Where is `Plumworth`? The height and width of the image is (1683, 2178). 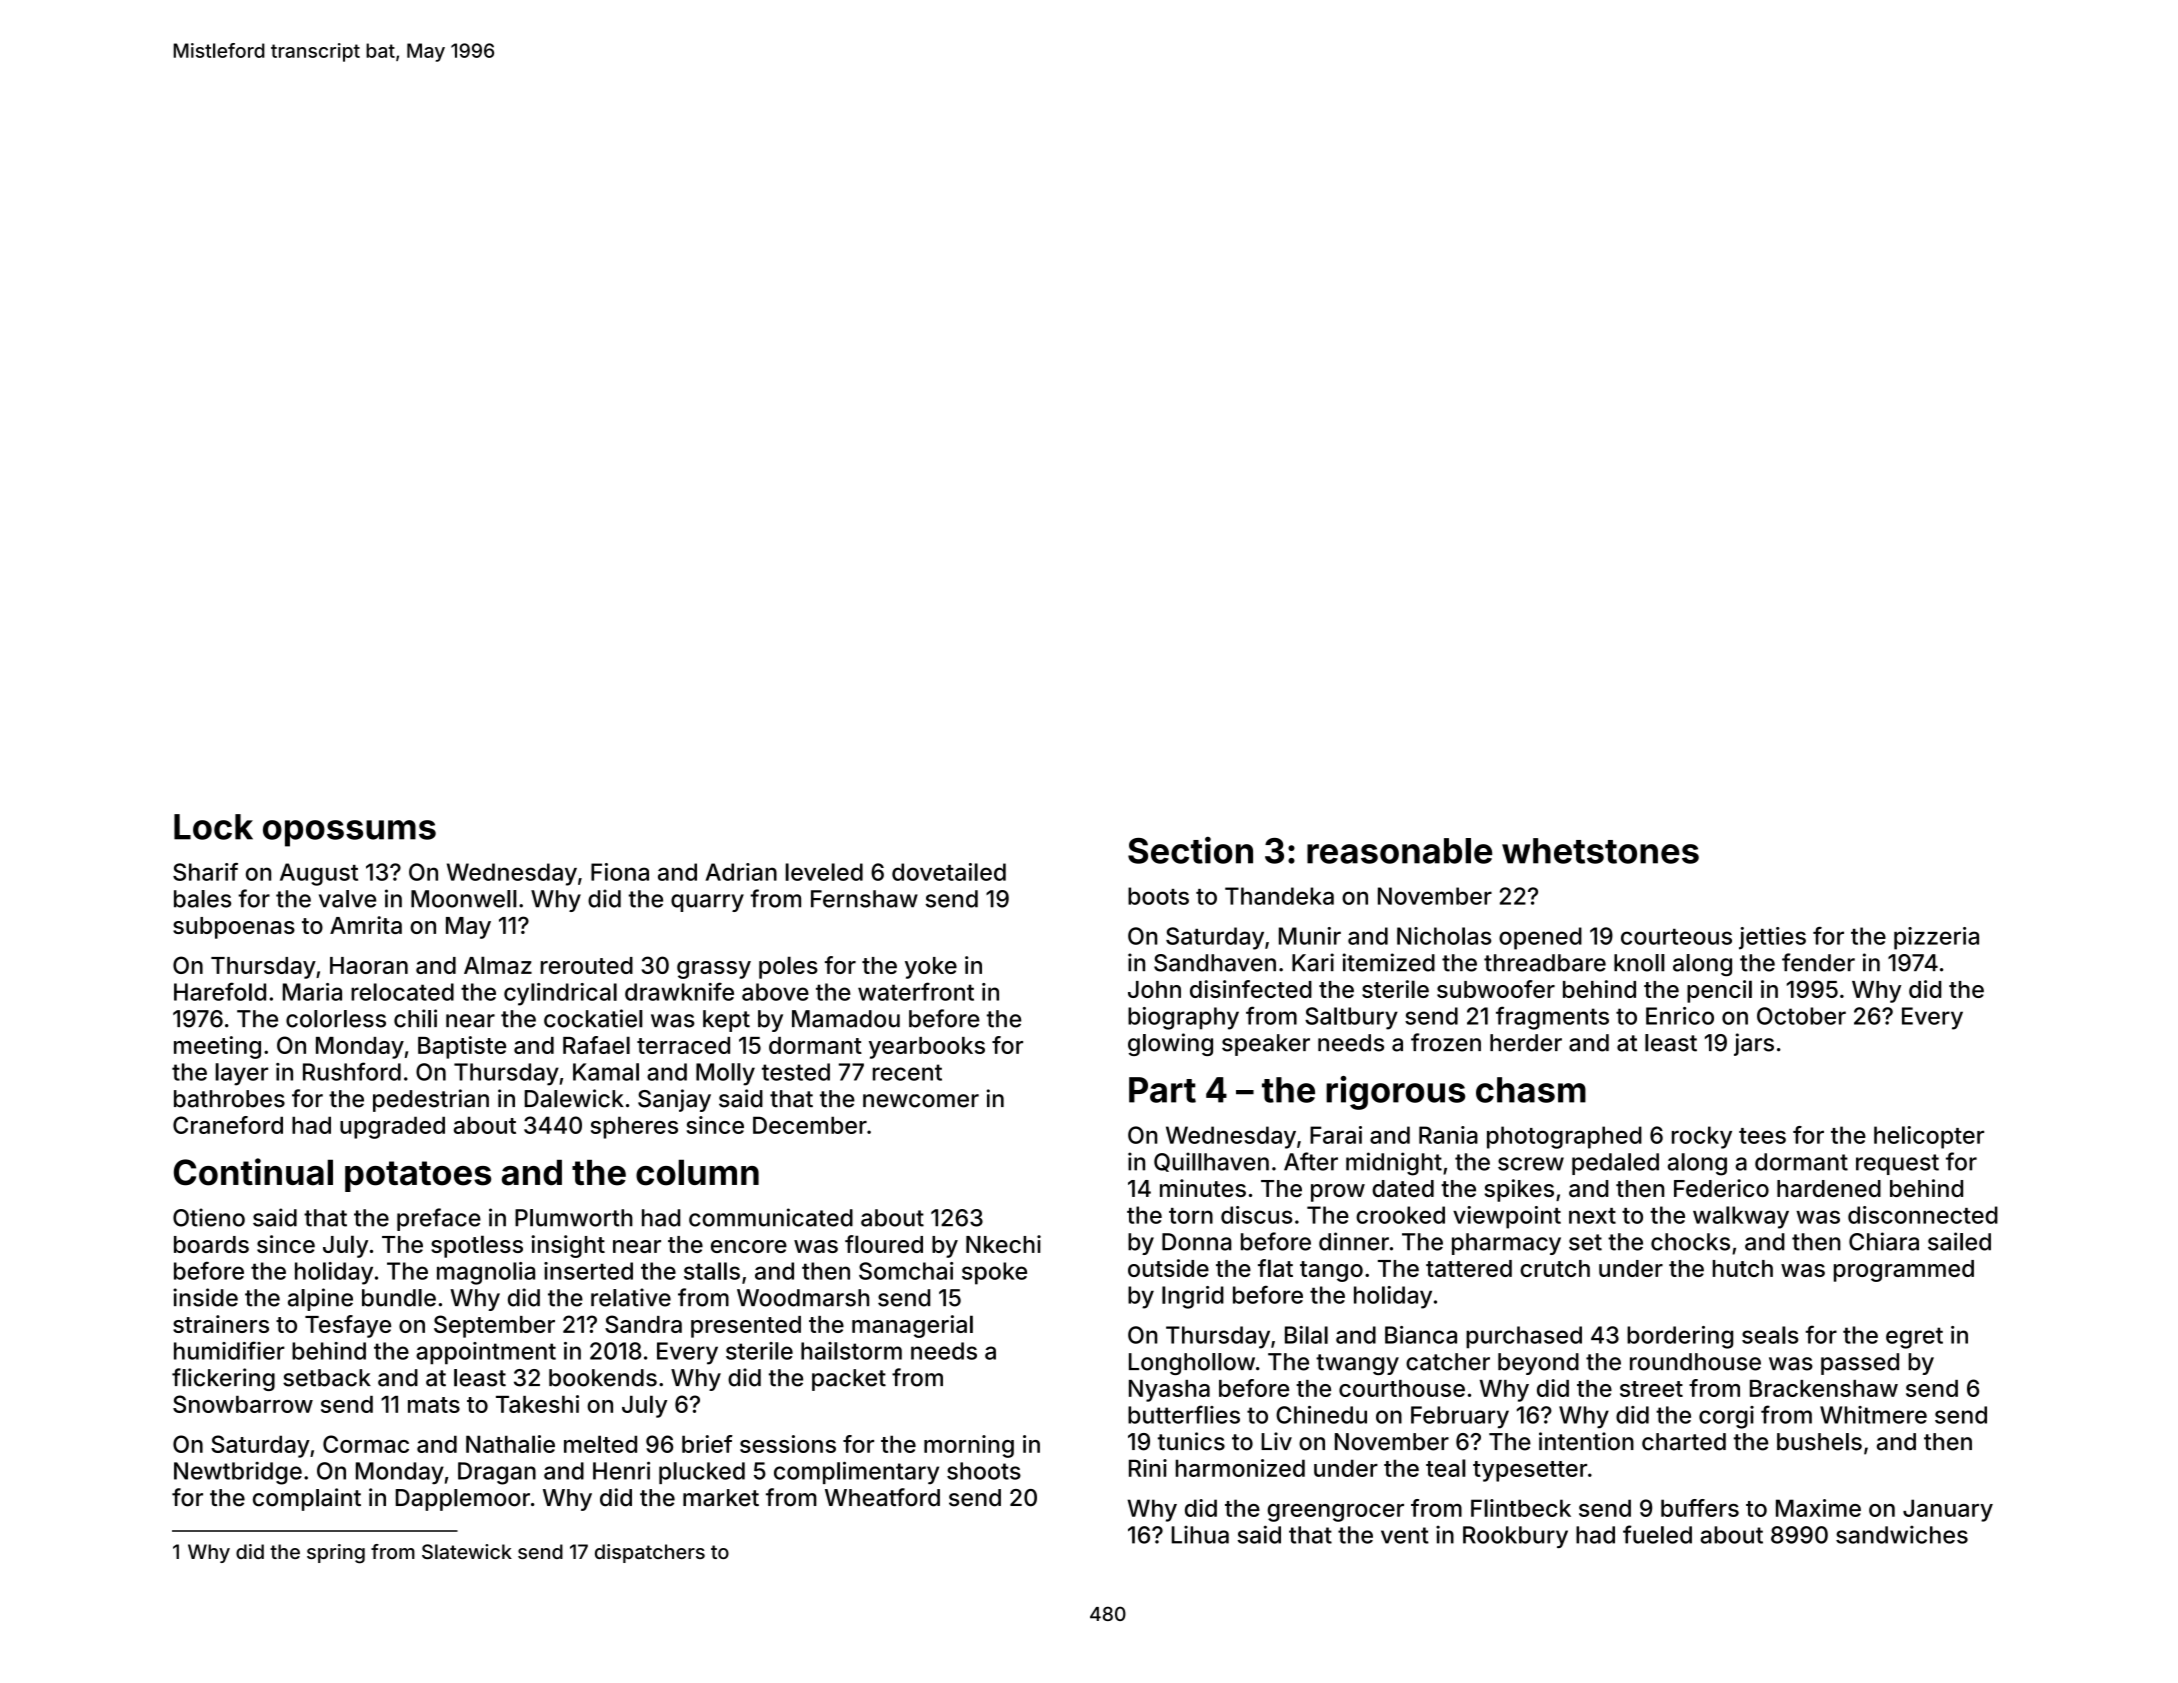
Plumworth is located at coordinates (574, 1218).
